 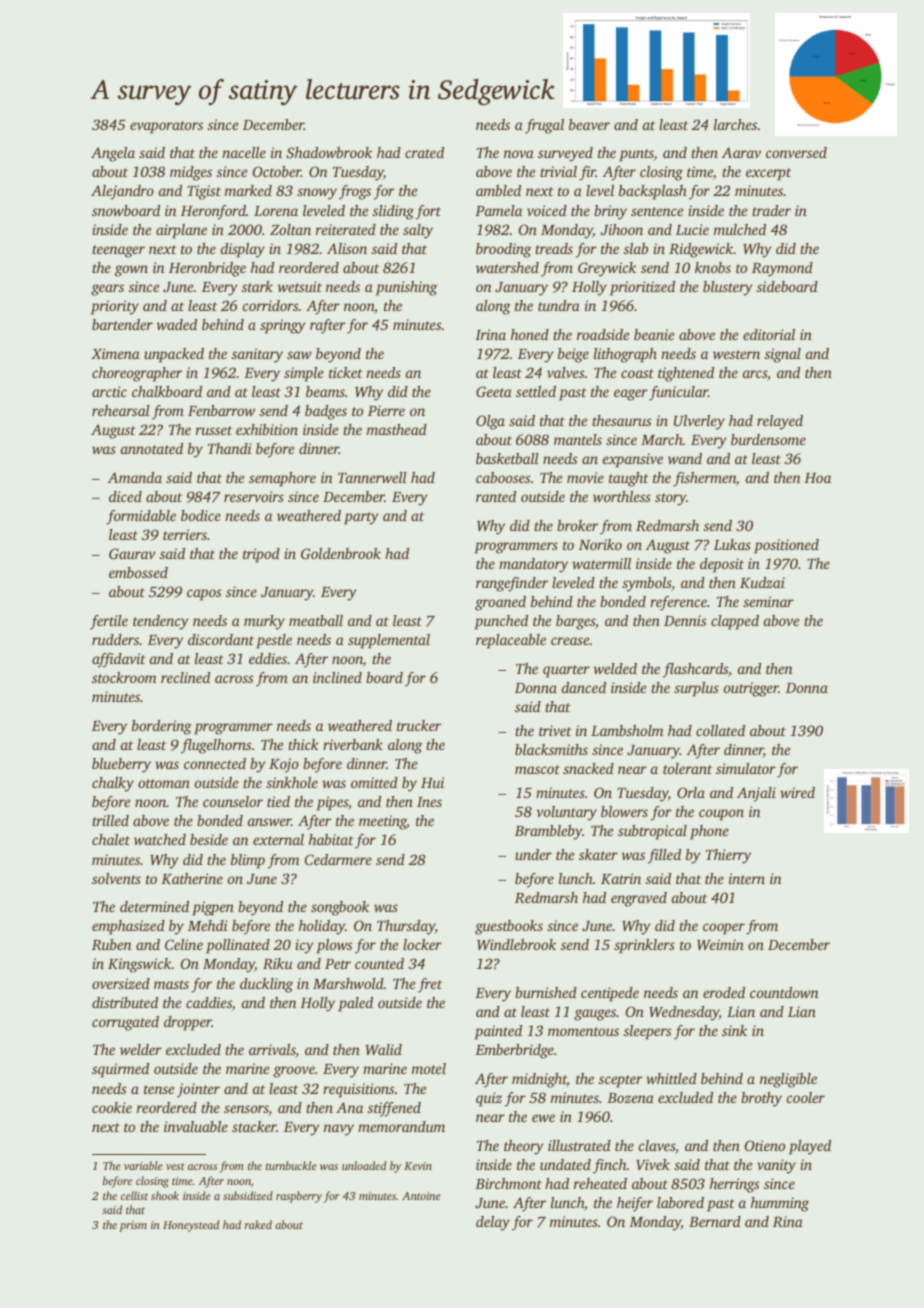 What do you see at coordinates (630, 1098) in the screenshot?
I see `Bozena` at bounding box center [630, 1098].
